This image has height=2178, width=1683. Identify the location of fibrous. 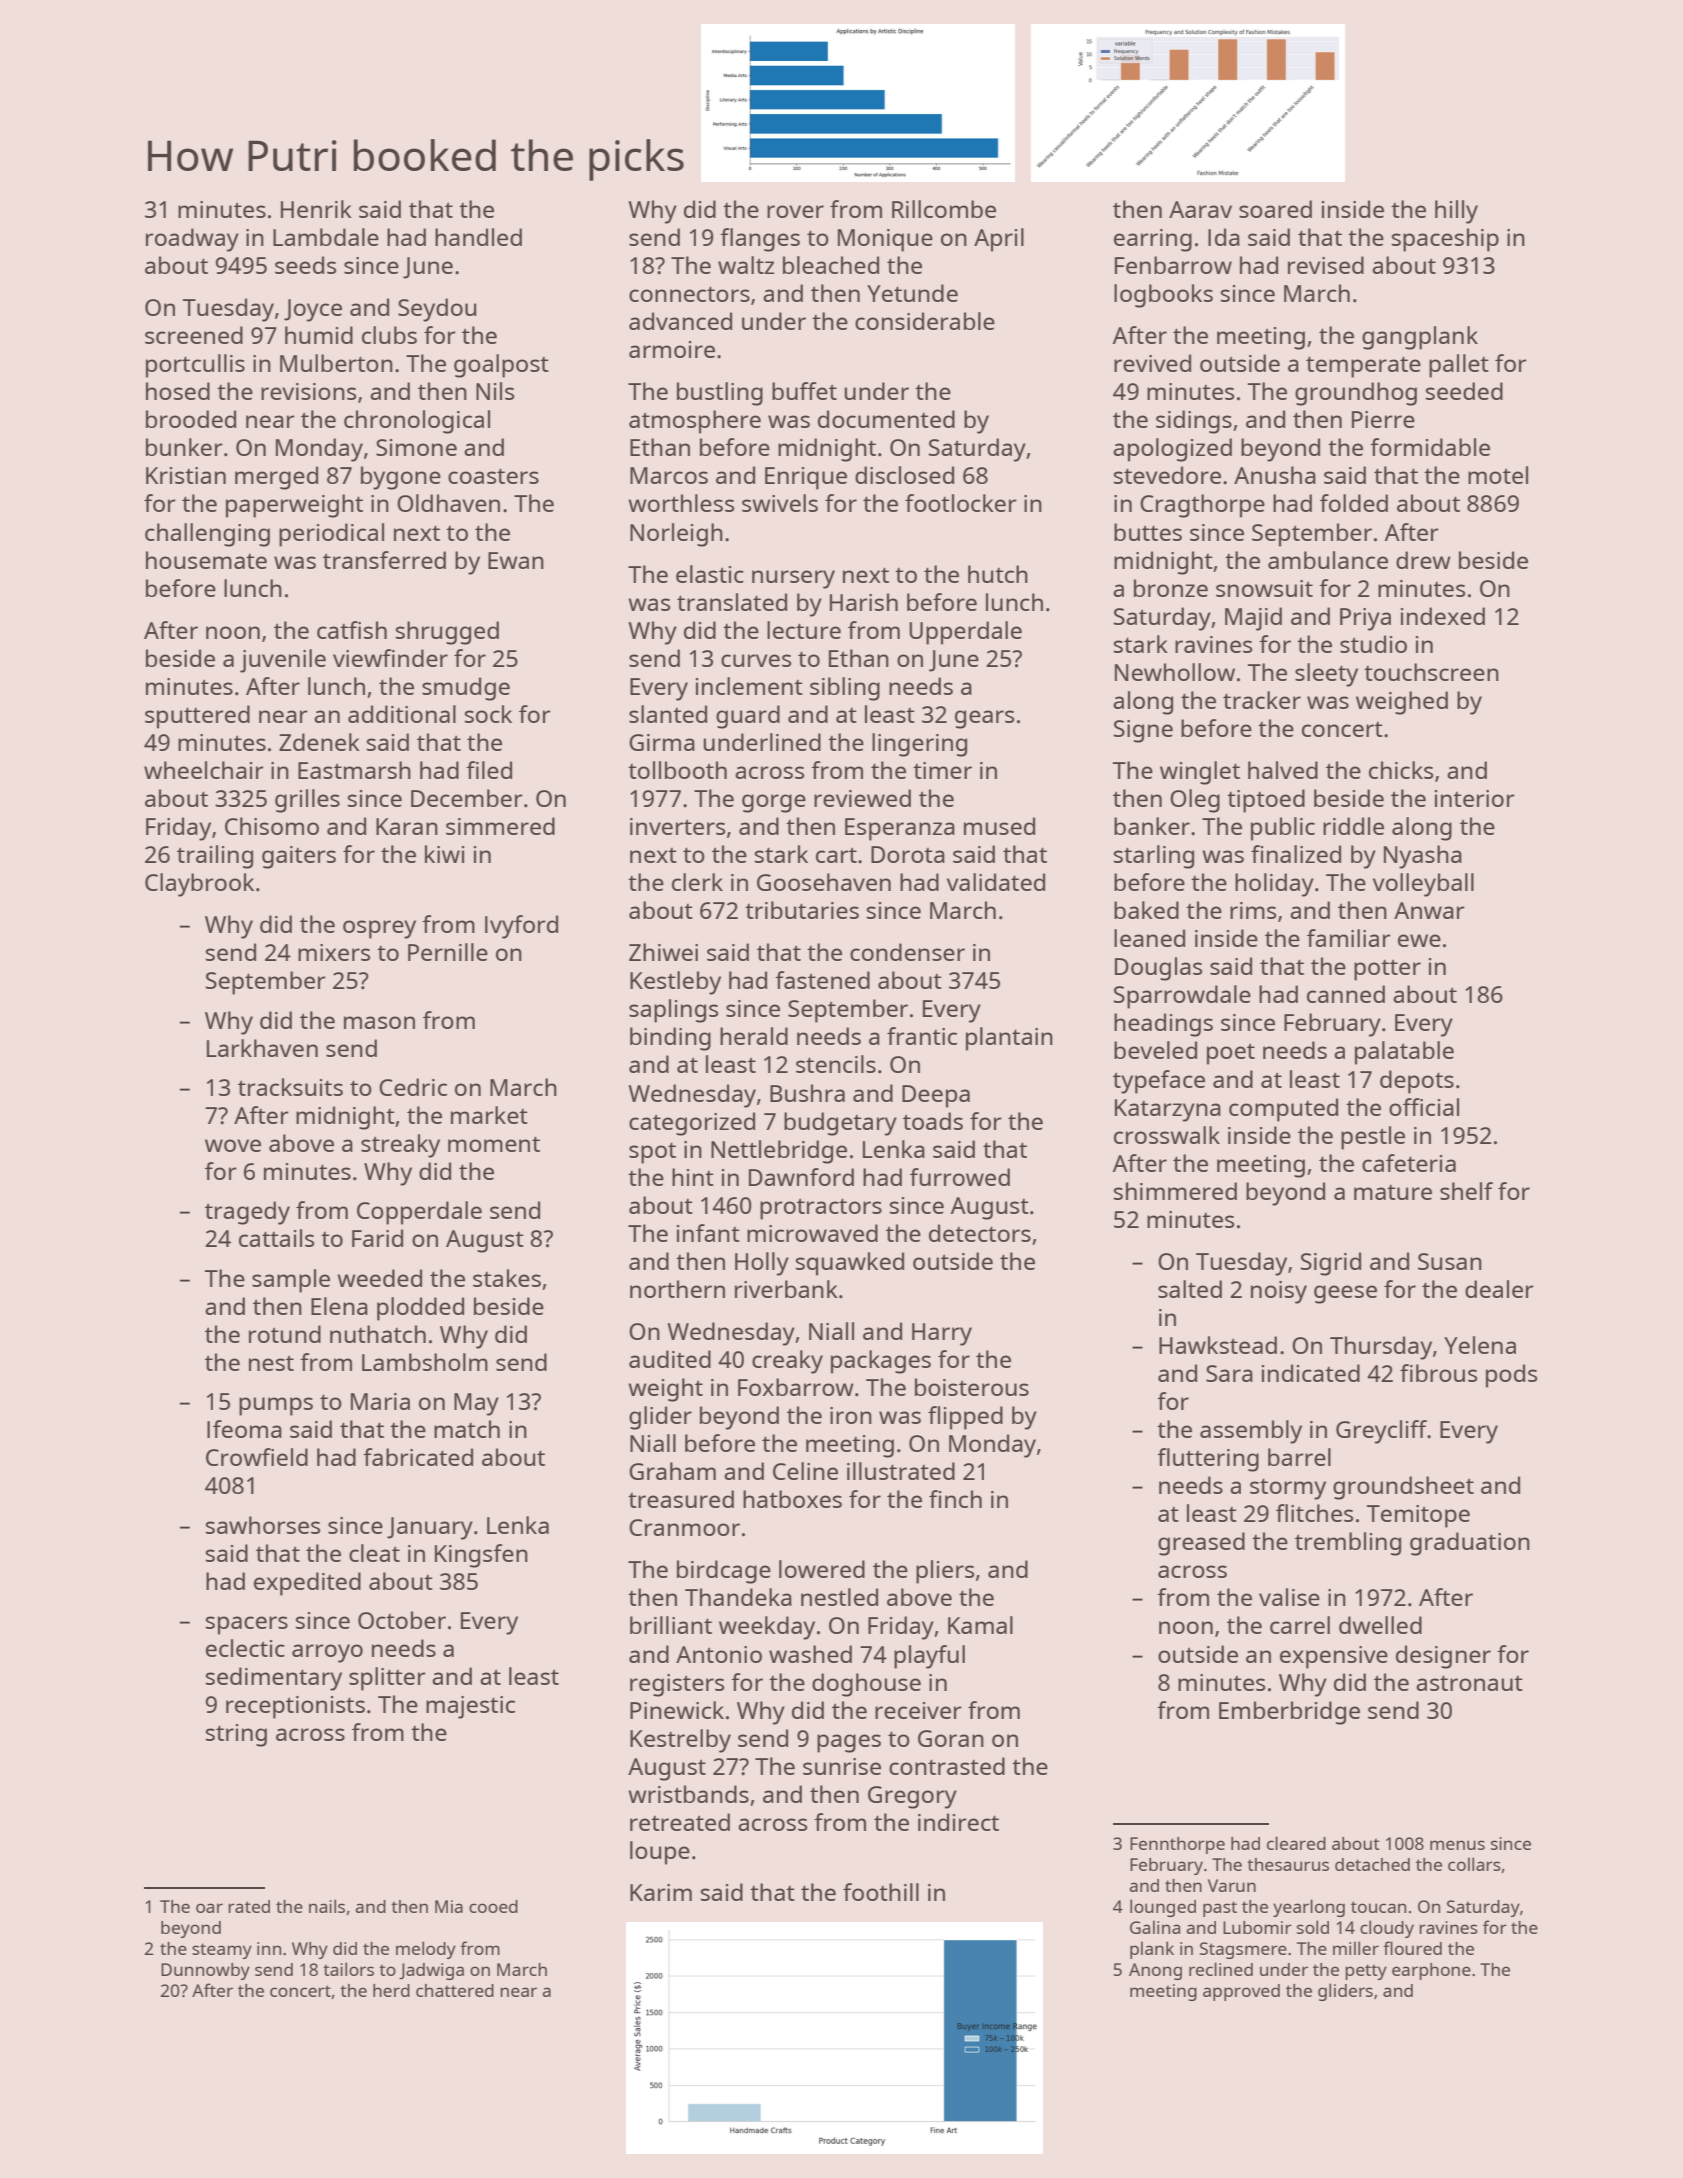
(1438, 1373).
